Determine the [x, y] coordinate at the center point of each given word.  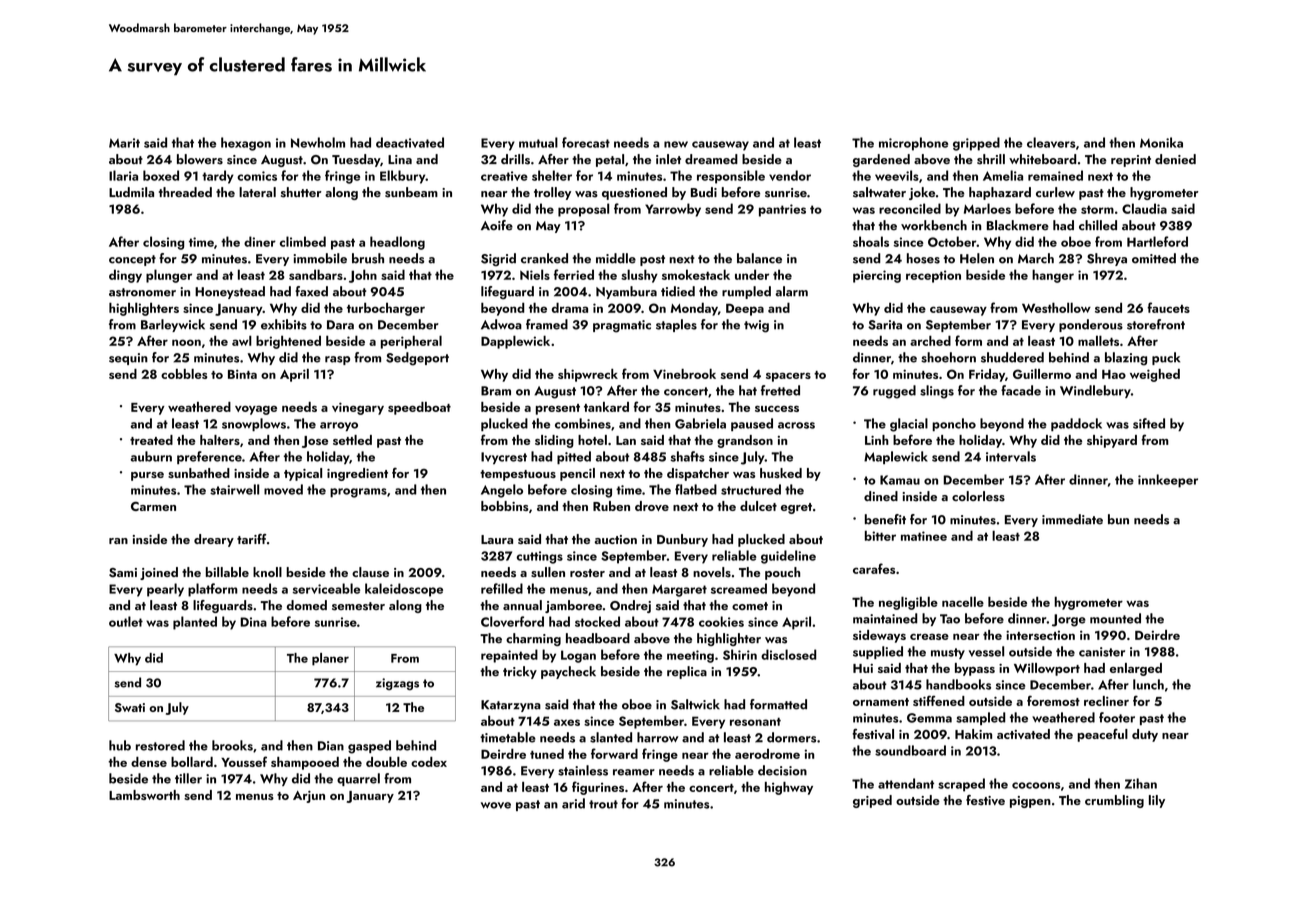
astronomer [142, 292]
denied [1175, 159]
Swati [130, 707]
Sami [123, 573]
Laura [497, 539]
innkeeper [1168, 481]
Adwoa [501, 324]
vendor [790, 175]
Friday [987, 375]
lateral [257, 192]
